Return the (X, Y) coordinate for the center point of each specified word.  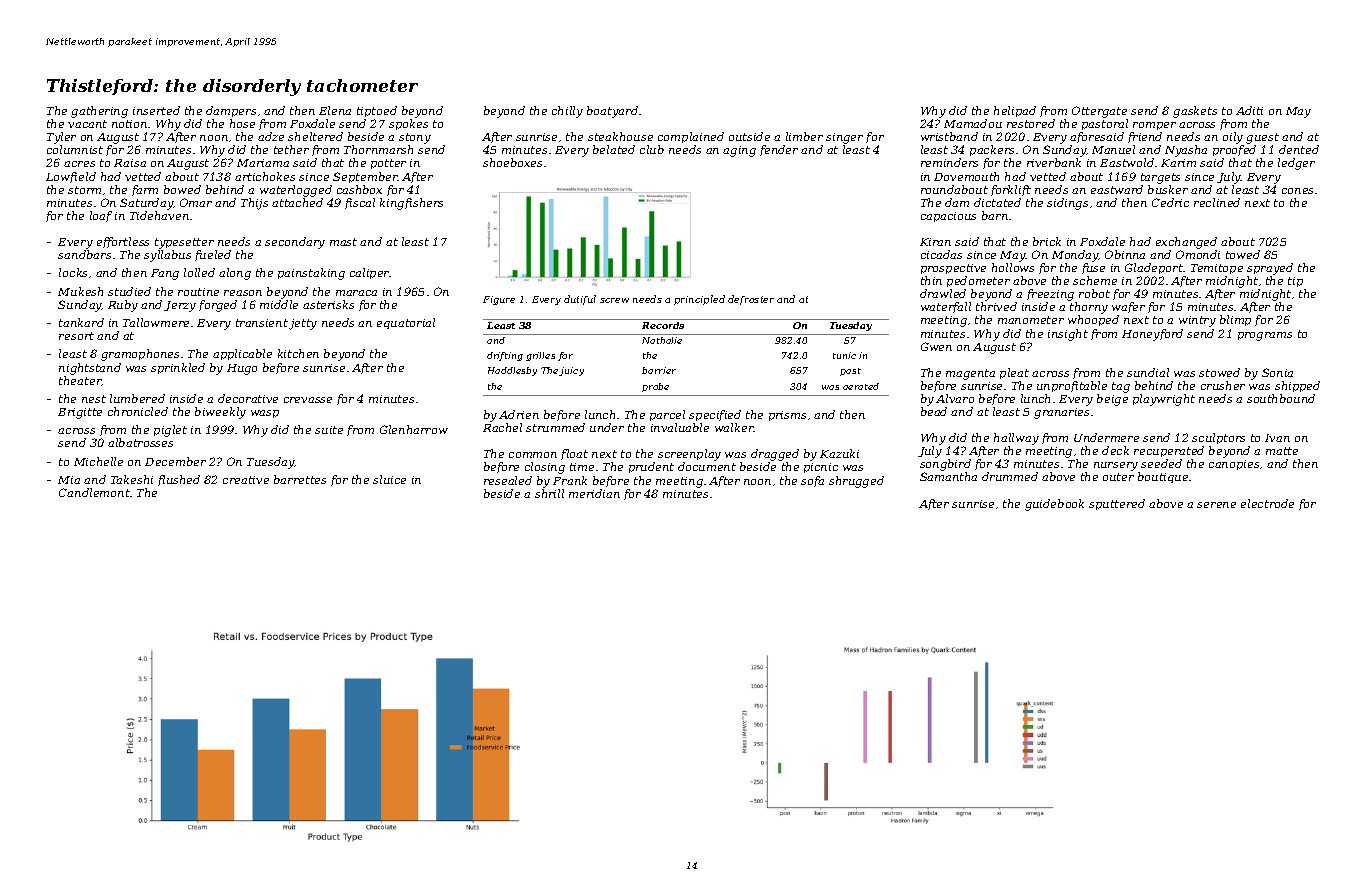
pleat (1014, 373)
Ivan (1277, 438)
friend (1145, 137)
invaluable (680, 427)
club (652, 149)
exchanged (1186, 243)
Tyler (61, 138)
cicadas (941, 254)
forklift (1011, 190)
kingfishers (411, 204)
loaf (101, 216)
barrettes (300, 479)
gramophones (140, 355)
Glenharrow (414, 429)
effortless (123, 242)
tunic (844, 355)
